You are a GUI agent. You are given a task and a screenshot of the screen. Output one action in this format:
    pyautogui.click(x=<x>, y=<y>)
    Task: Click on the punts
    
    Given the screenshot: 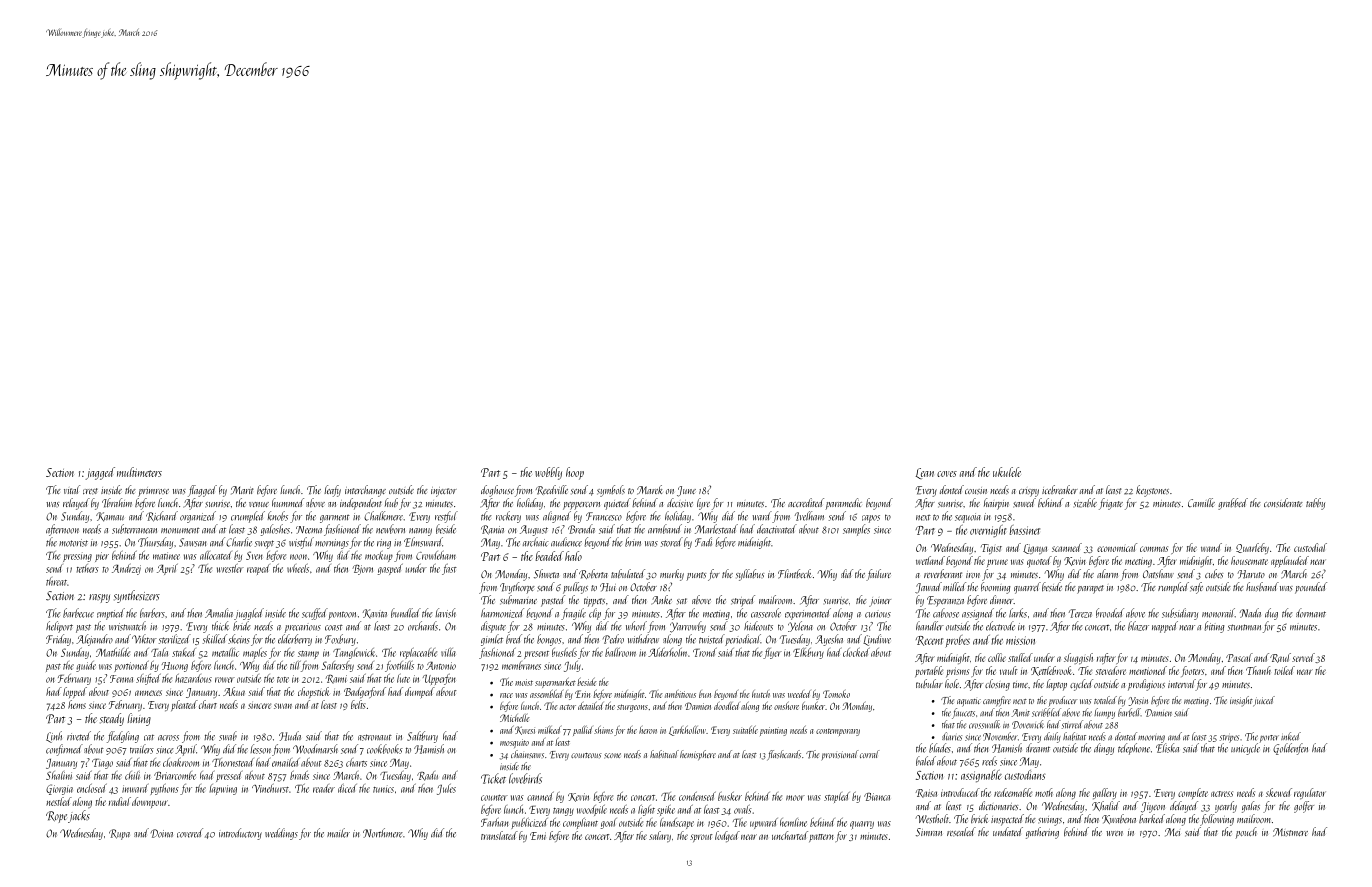 What is the action you would take?
    pyautogui.click(x=696, y=576)
